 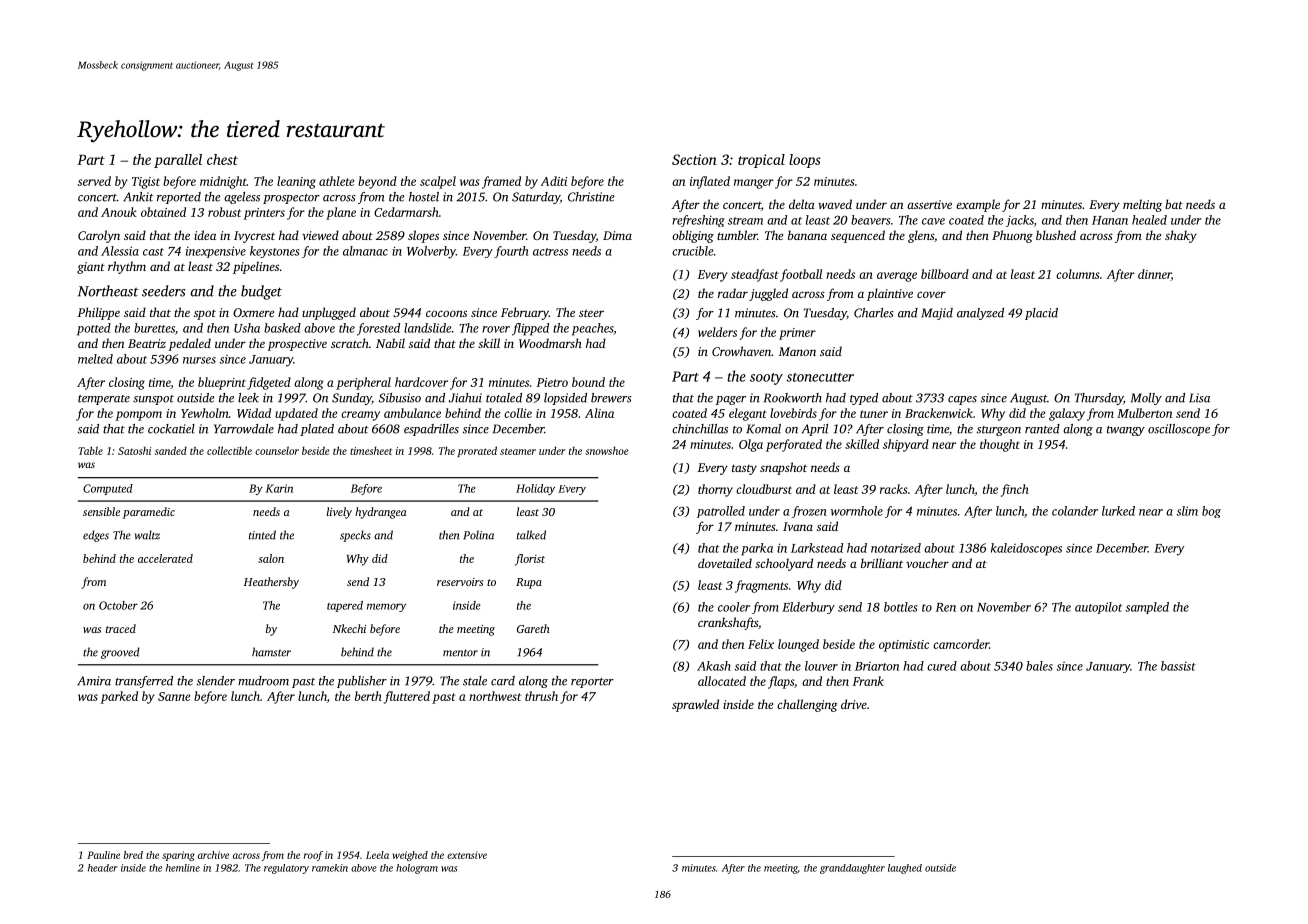 I want to click on Elderbury, so click(x=808, y=608).
